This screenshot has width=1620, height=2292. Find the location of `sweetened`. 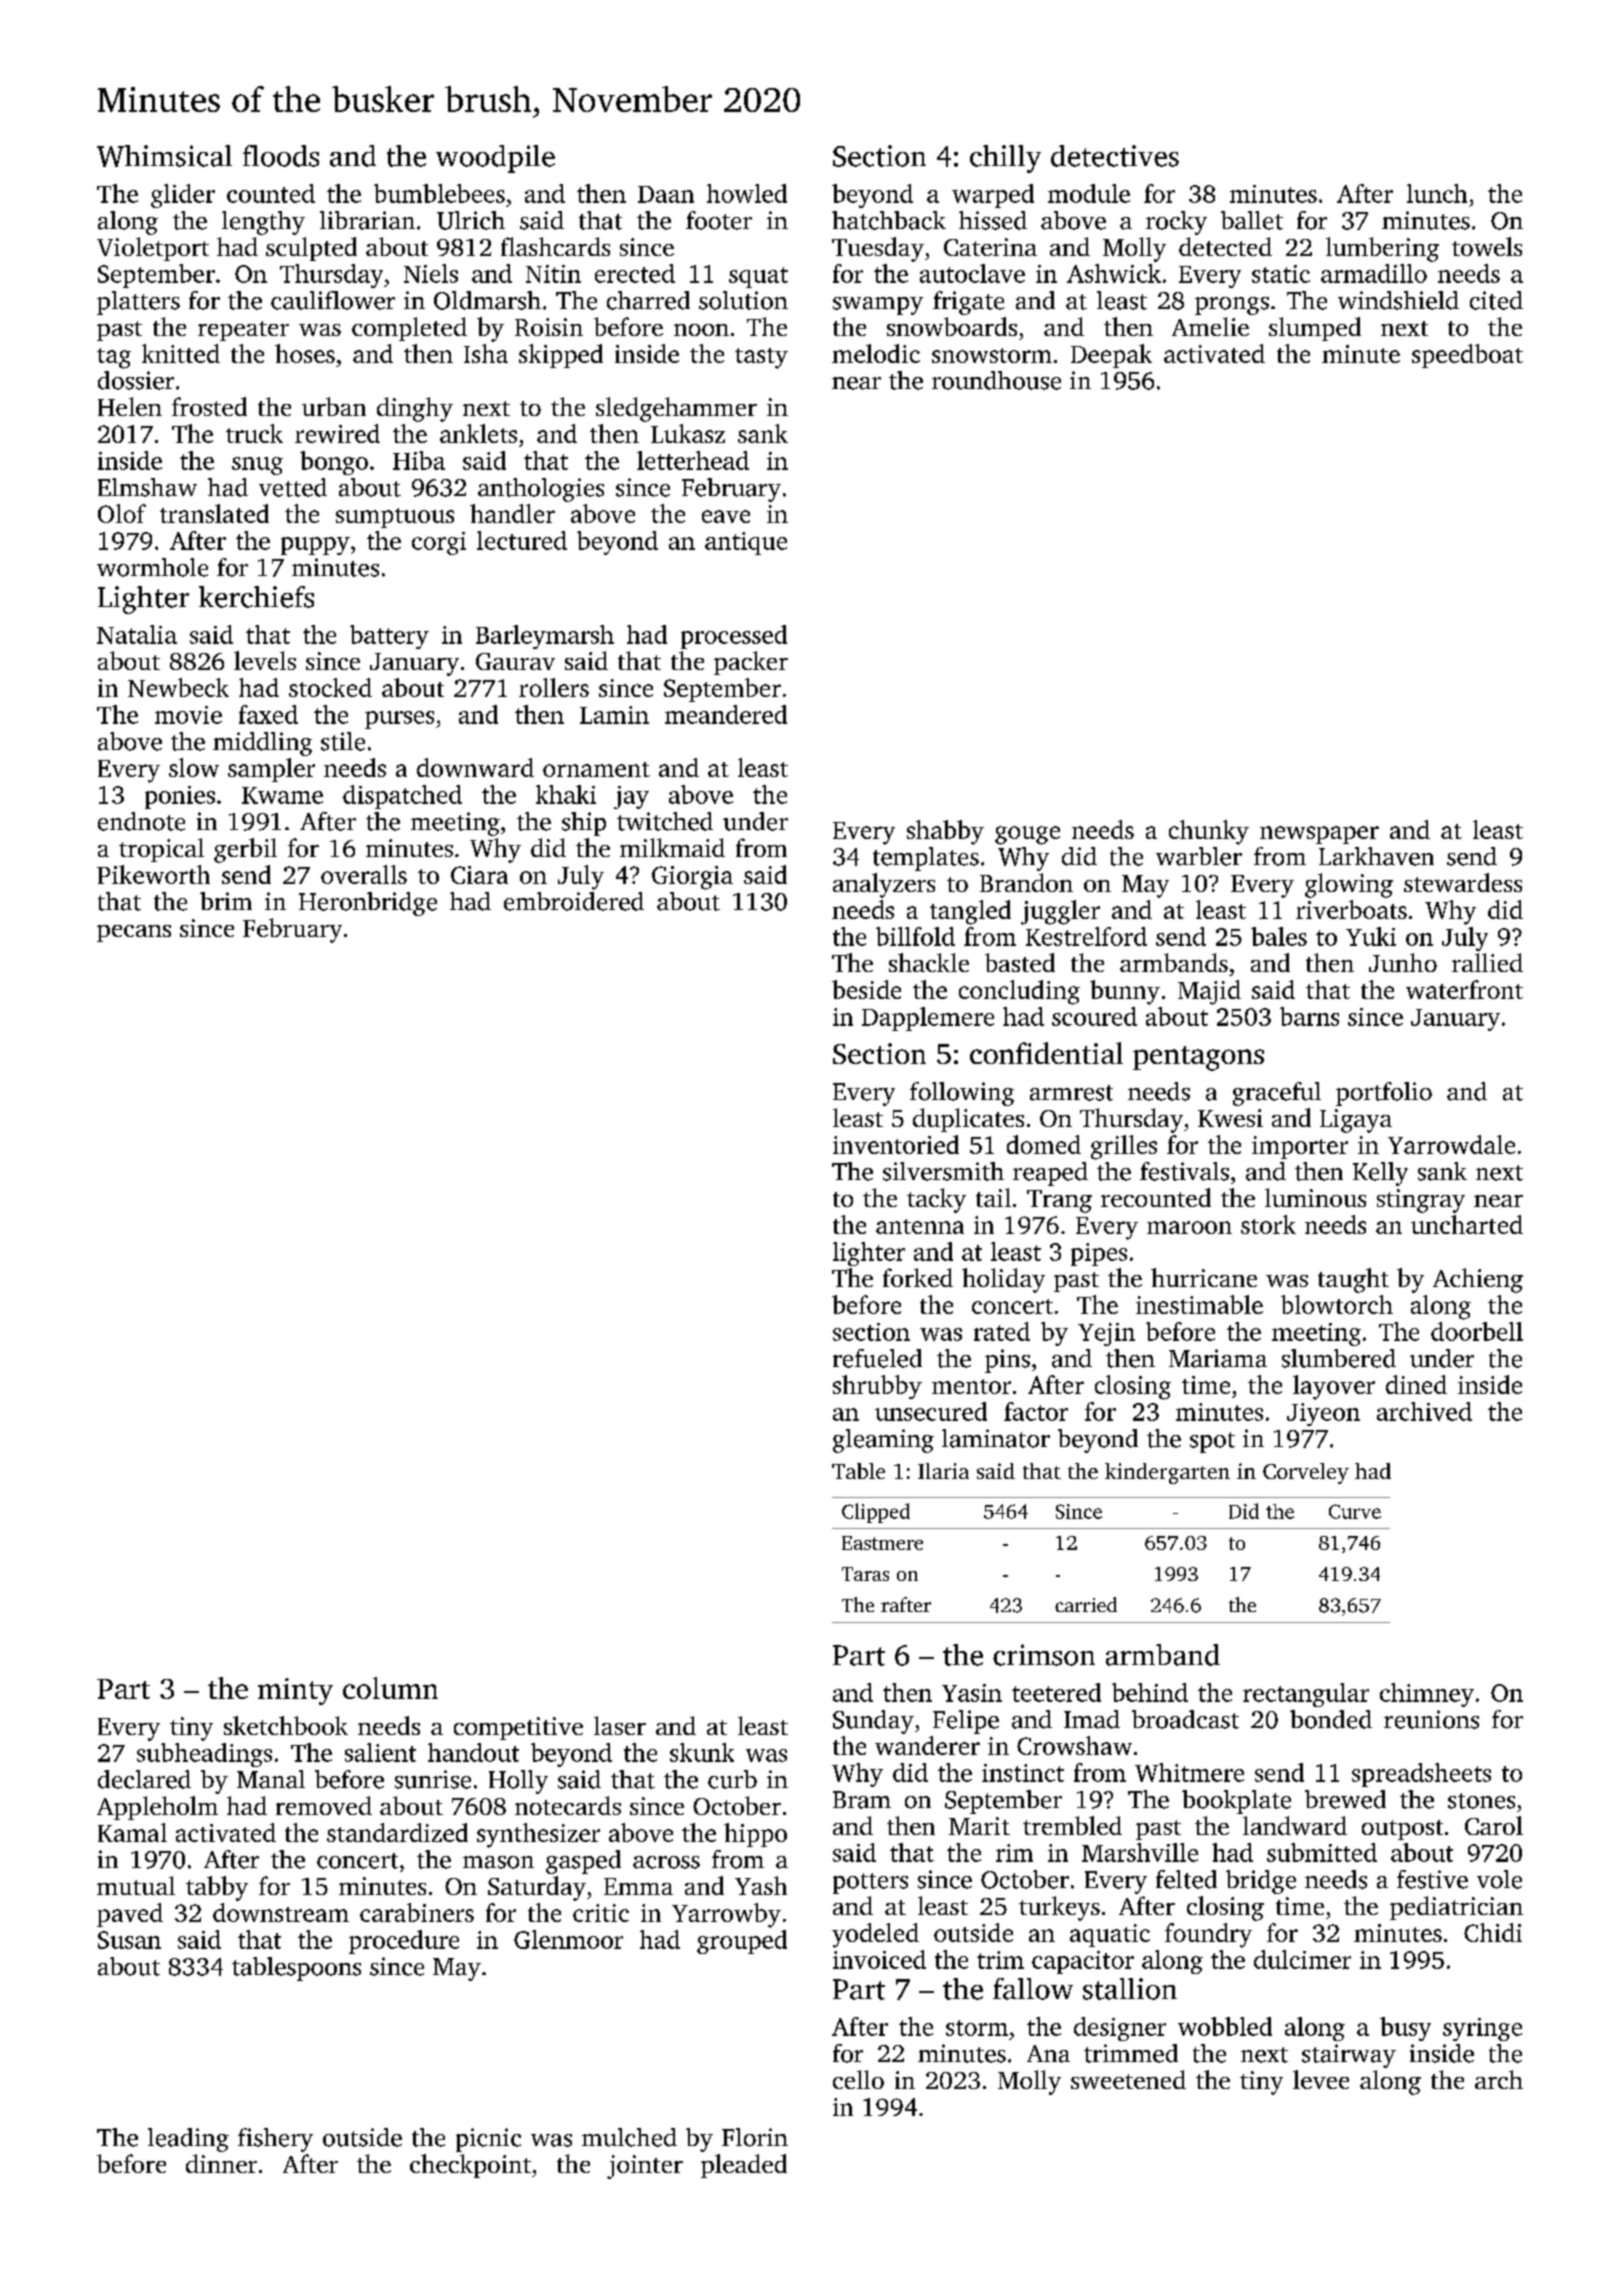

sweetened is located at coordinates (1128, 2079).
